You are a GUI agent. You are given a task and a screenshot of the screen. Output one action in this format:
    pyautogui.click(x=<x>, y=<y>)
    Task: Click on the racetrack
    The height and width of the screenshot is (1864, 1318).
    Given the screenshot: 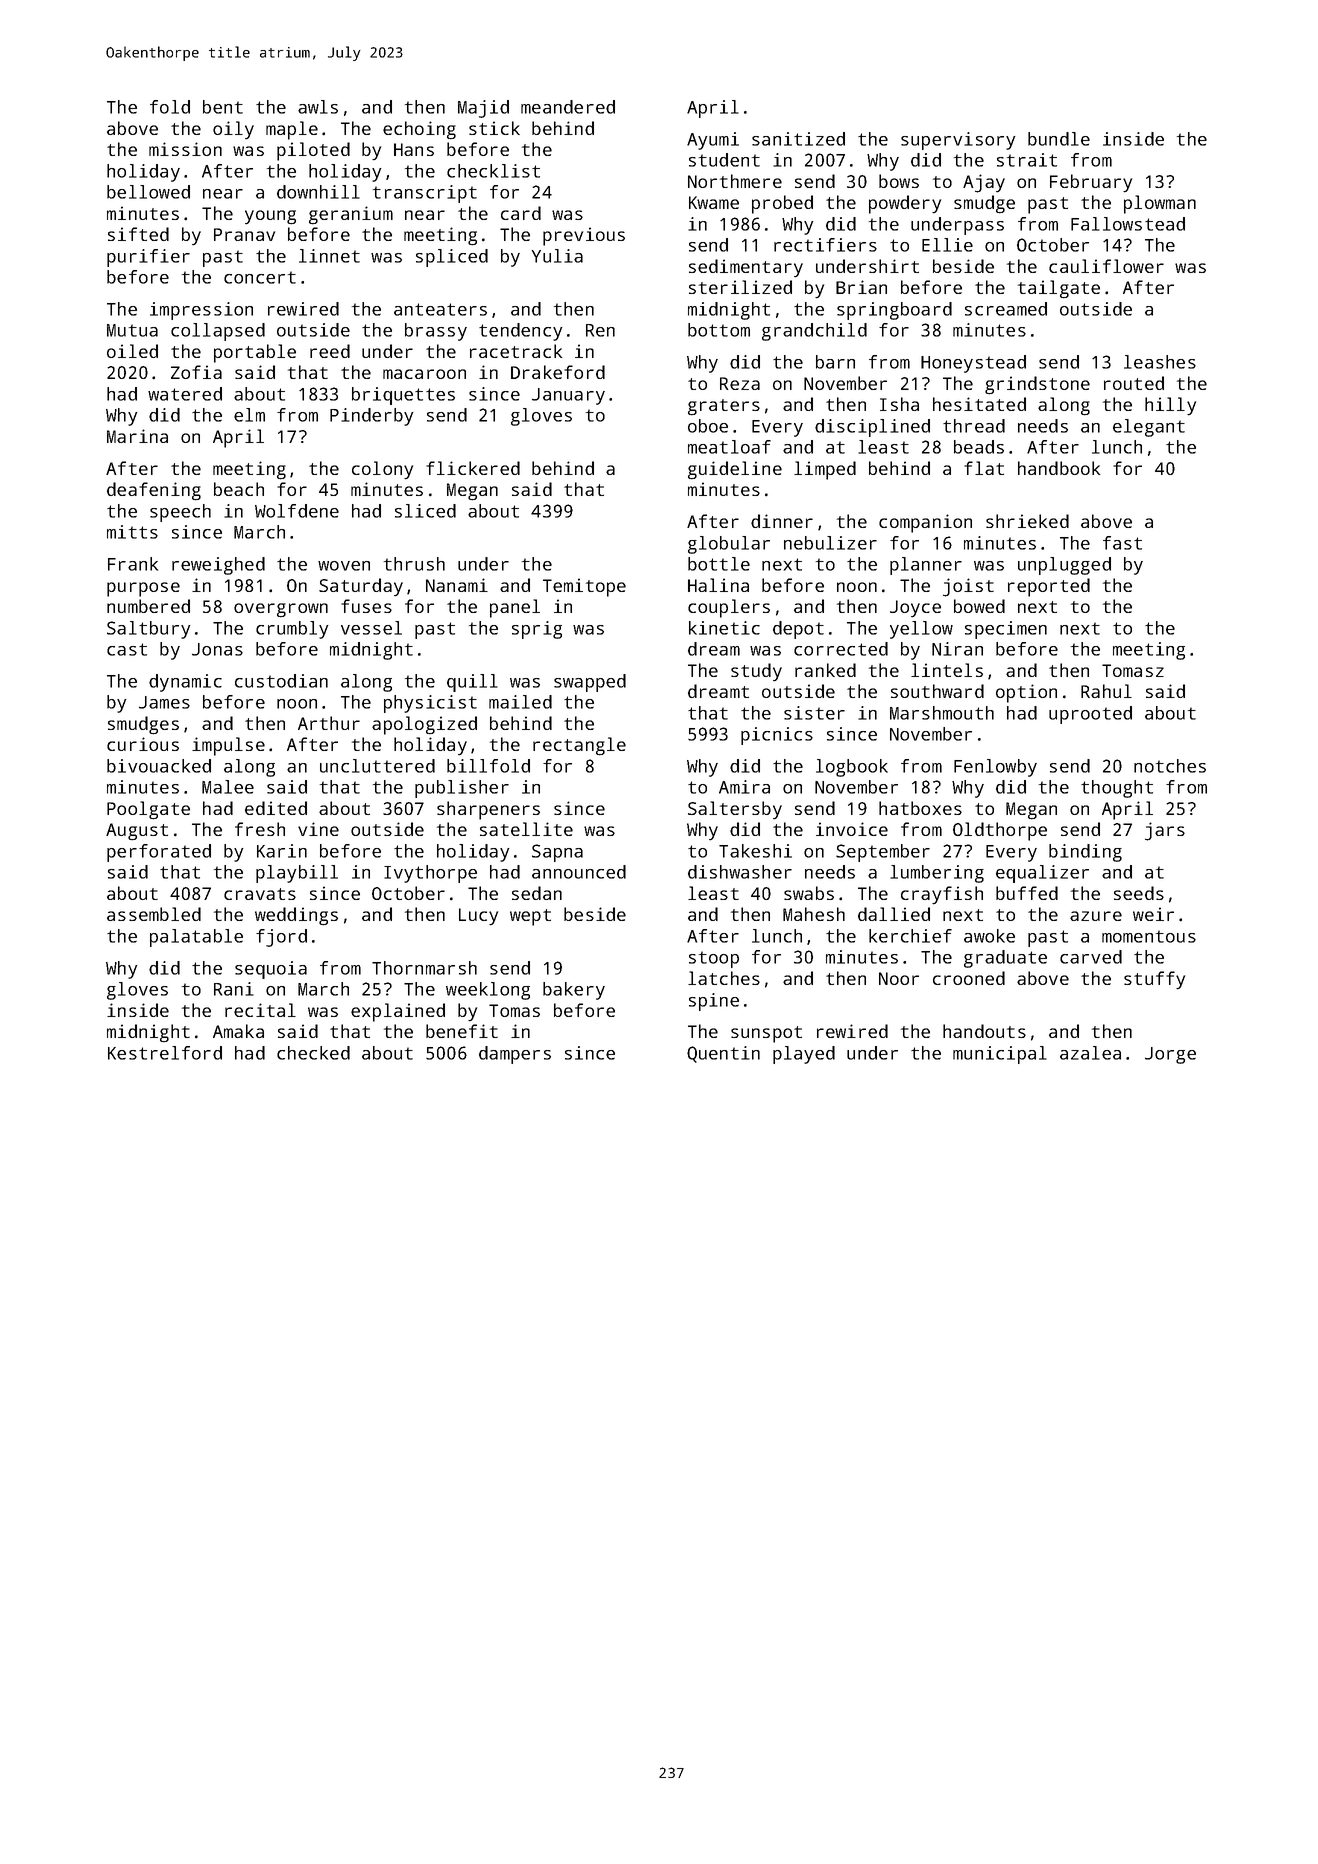 What is the action you would take?
    pyautogui.click(x=516, y=351)
